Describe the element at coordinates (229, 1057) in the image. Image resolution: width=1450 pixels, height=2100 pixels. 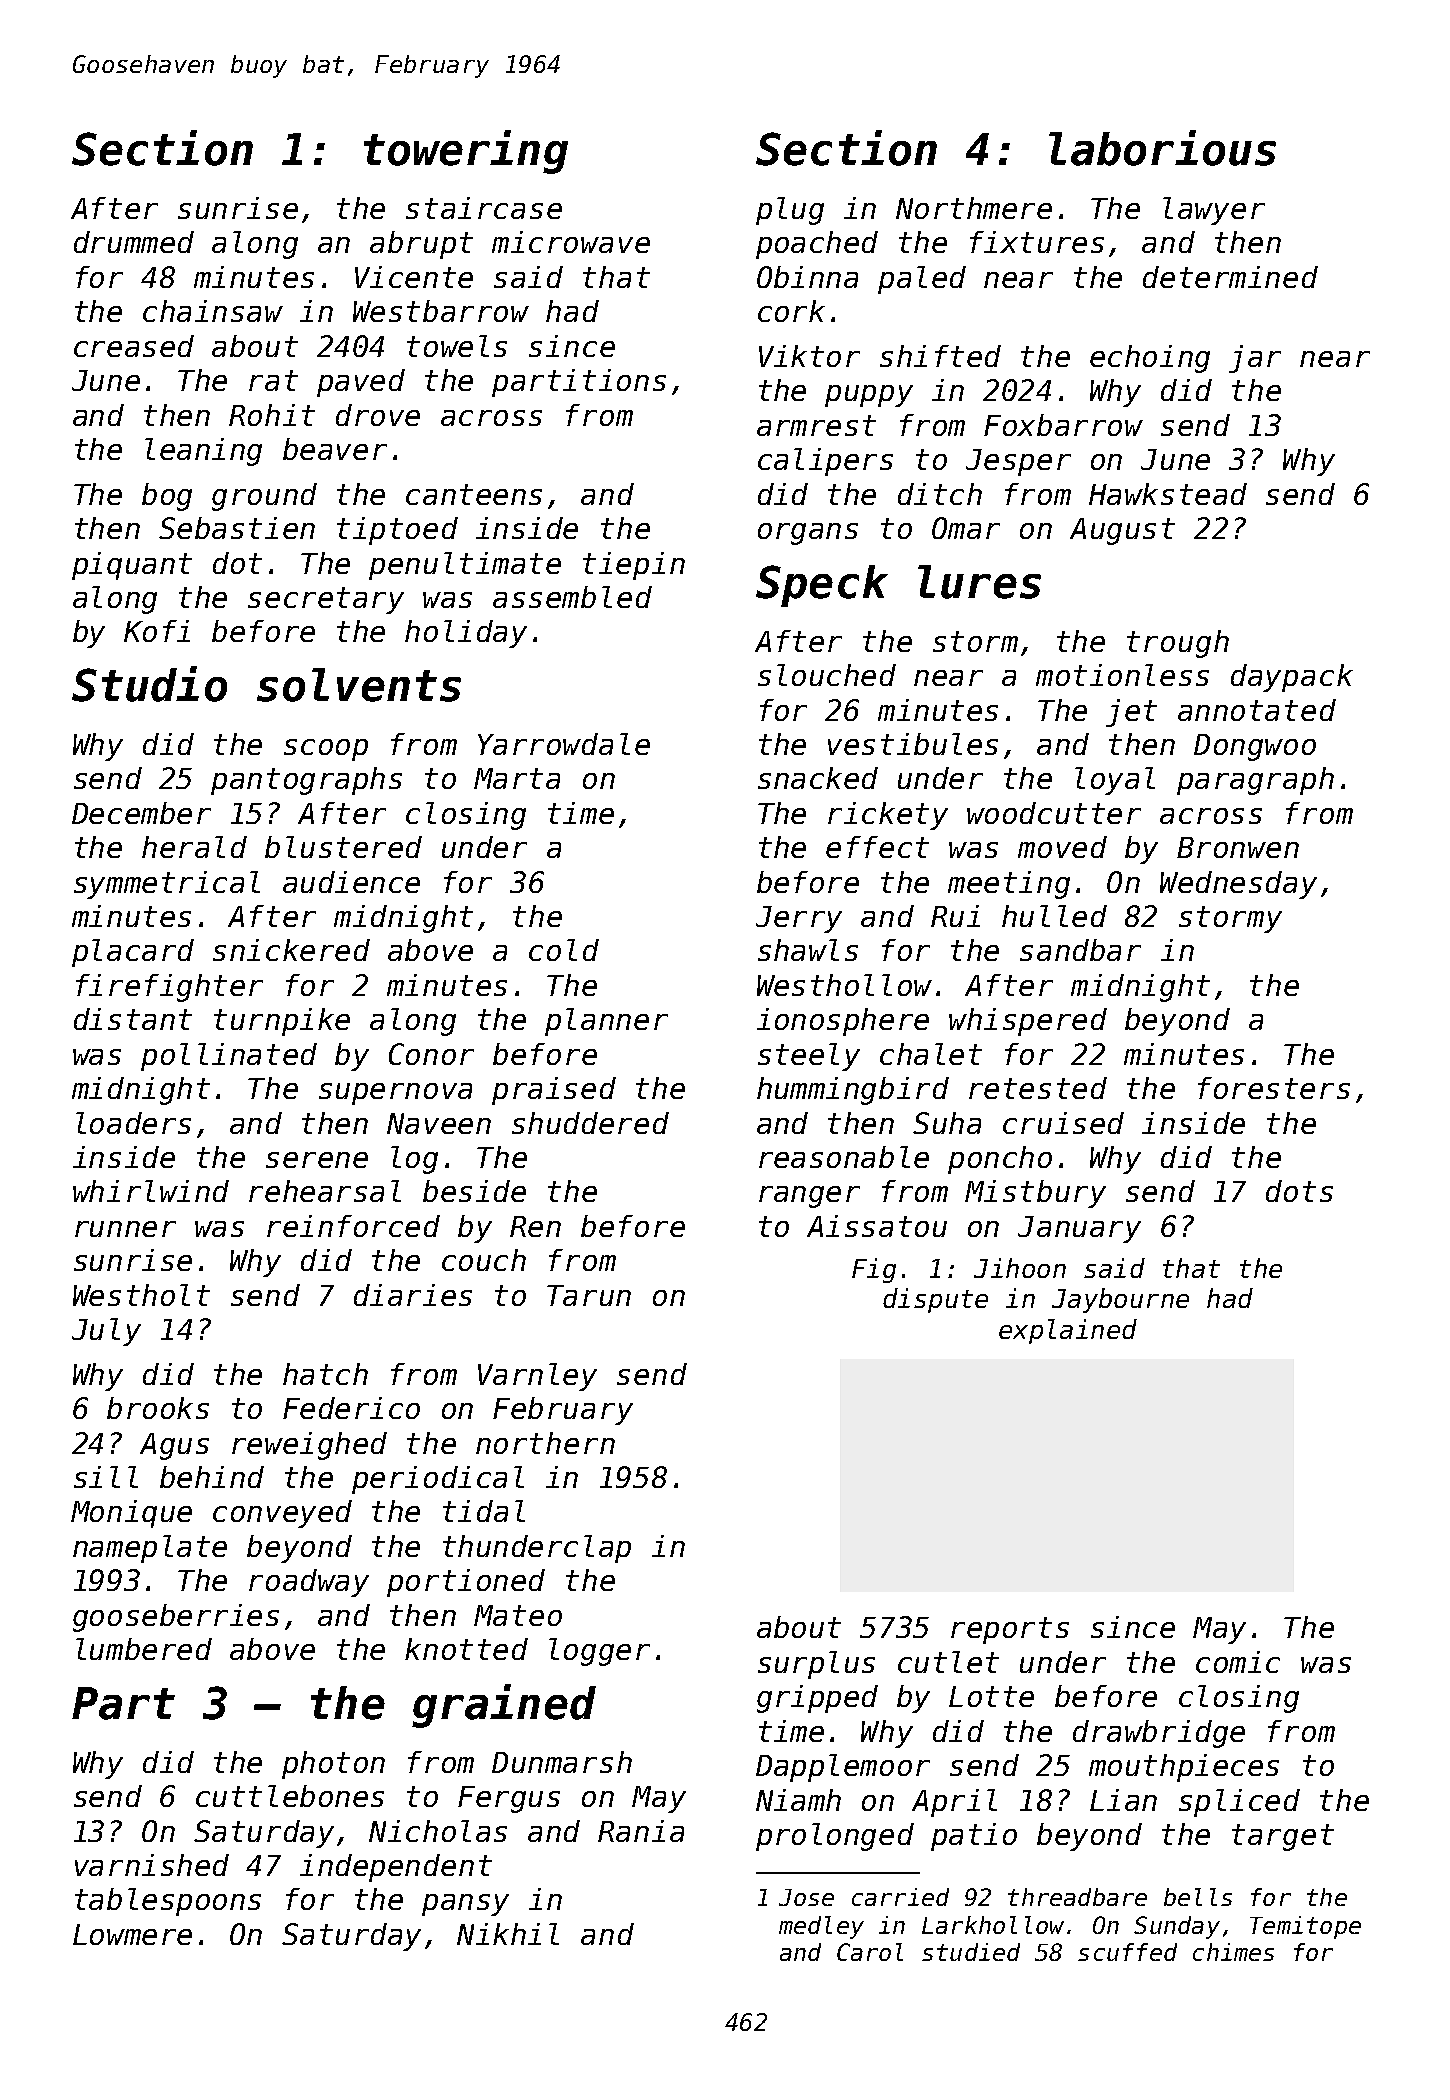
I see `pollinated` at that location.
